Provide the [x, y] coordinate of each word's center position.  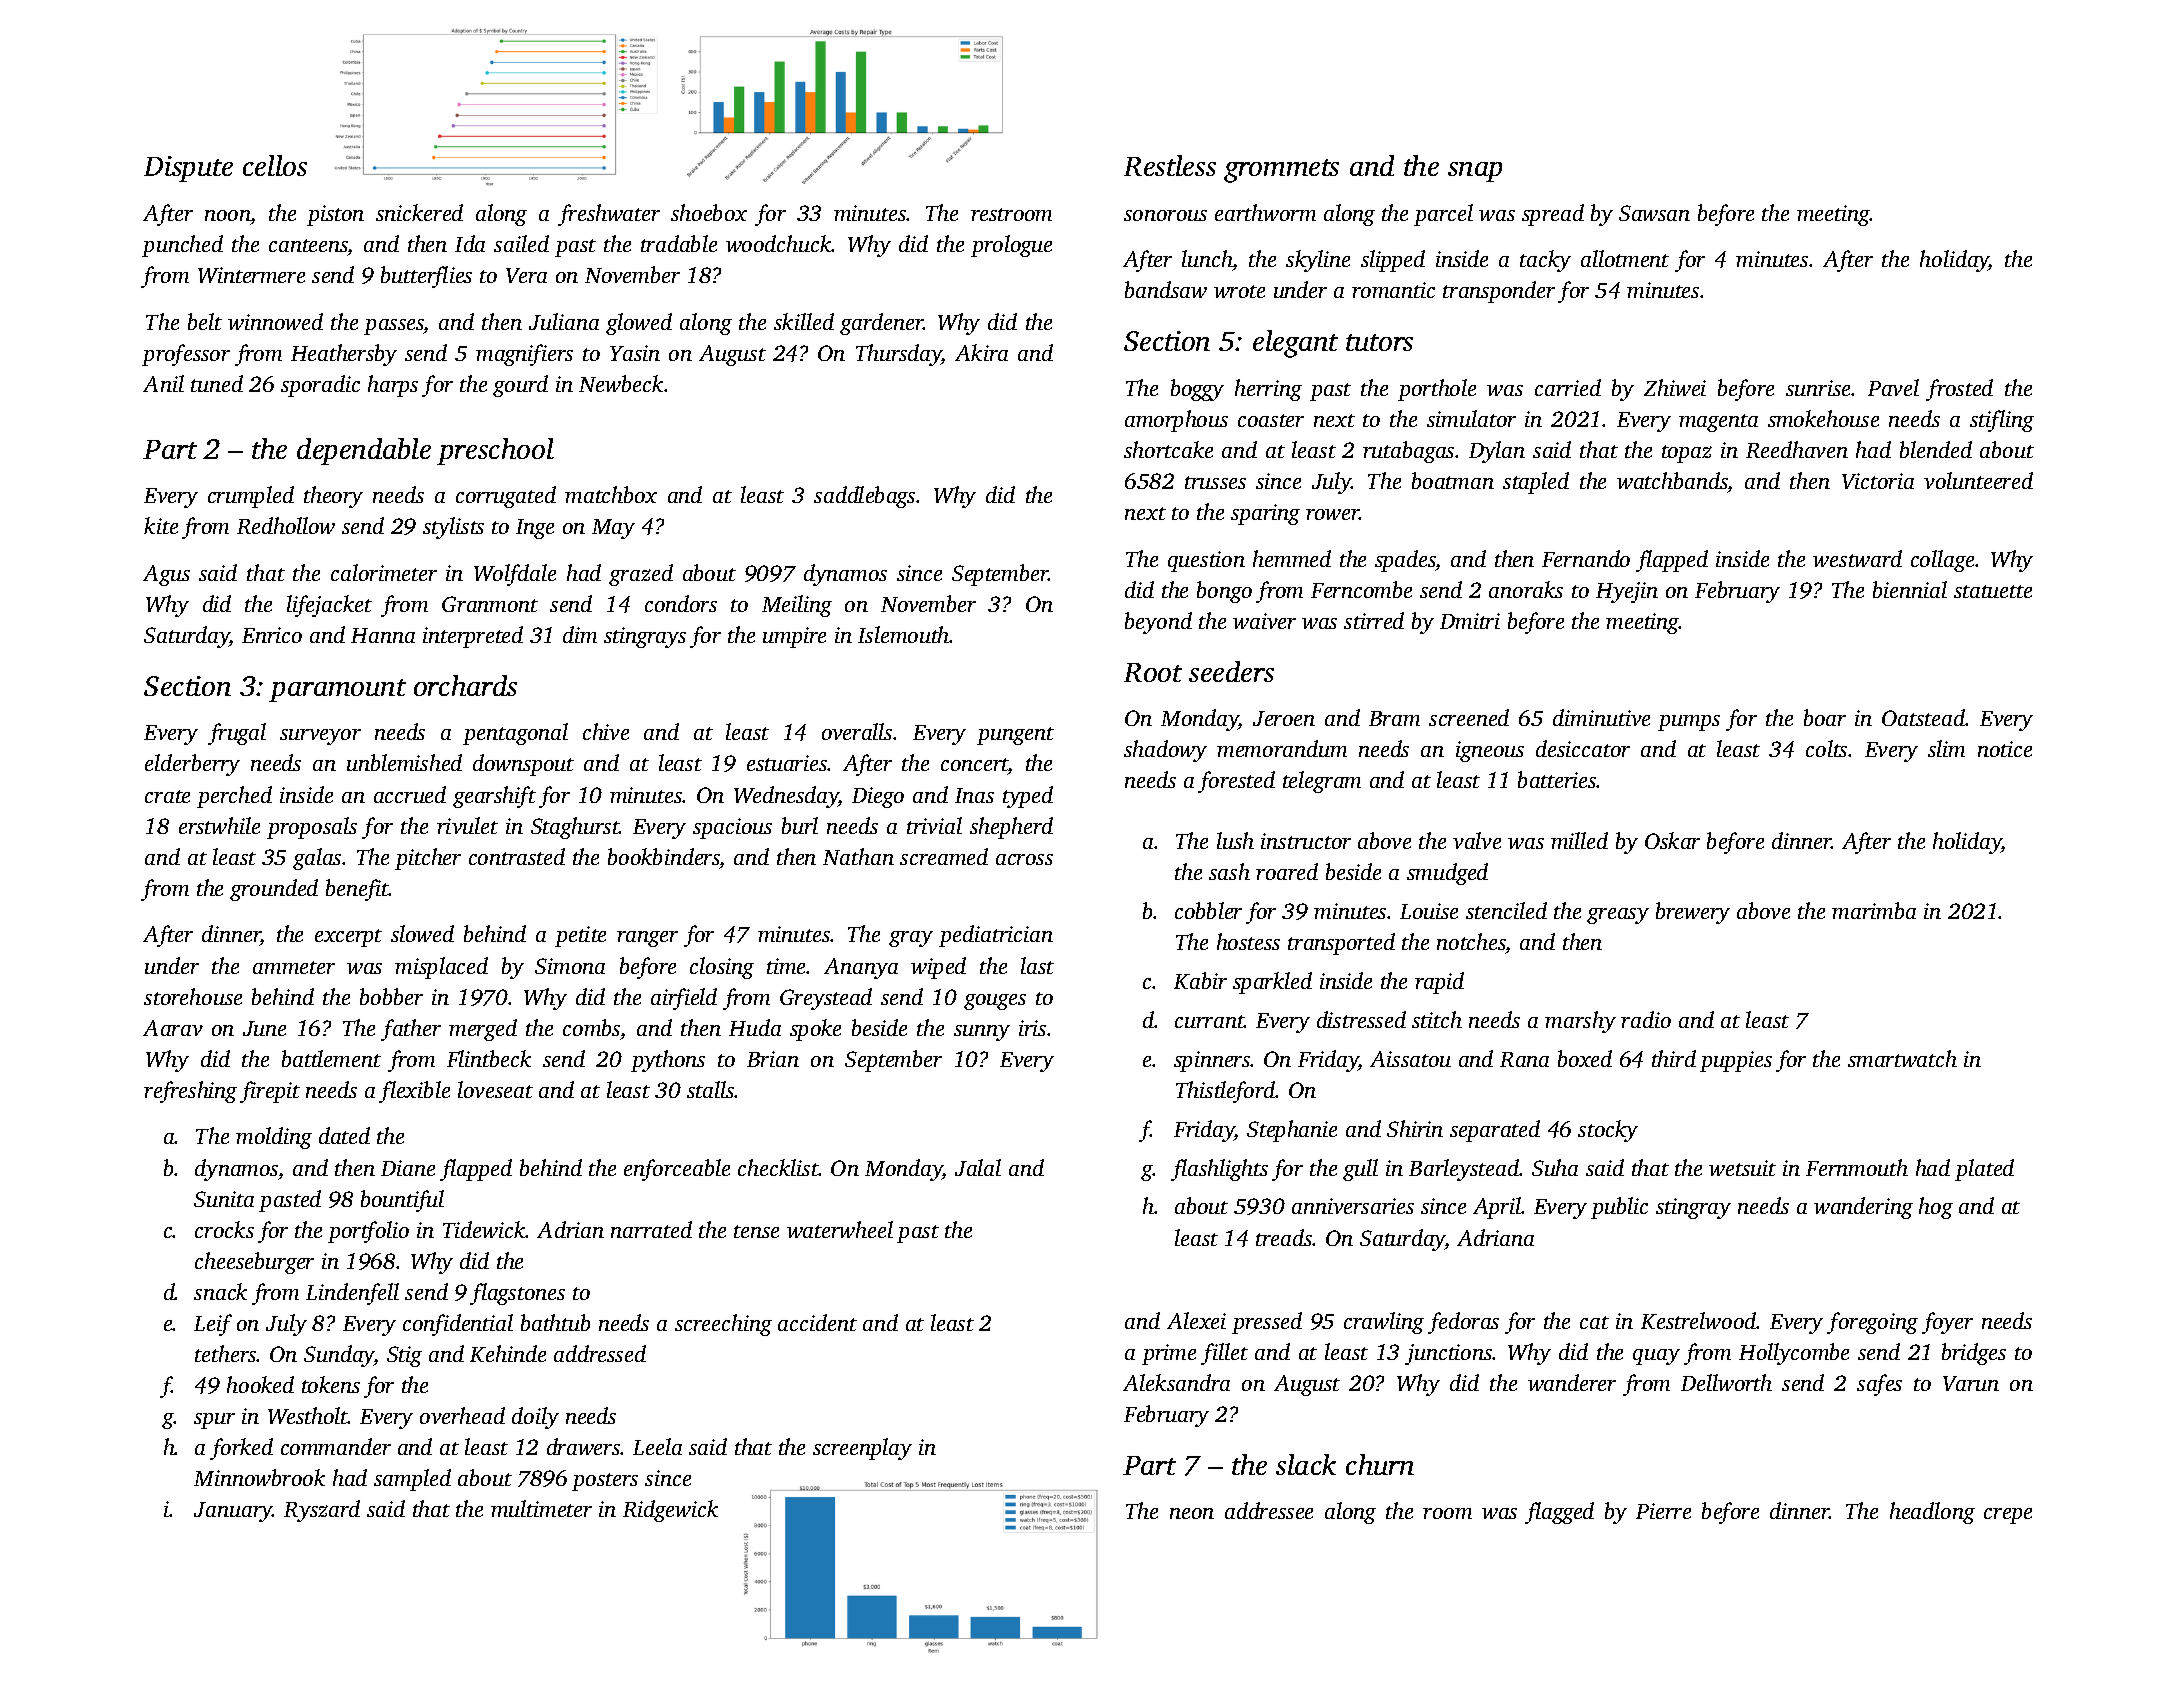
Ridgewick [670, 1511]
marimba [1874, 910]
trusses [1215, 482]
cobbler [1208, 910]
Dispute [188, 169]
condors [681, 603]
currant [1210, 1021]
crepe [2008, 1516]
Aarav [173, 1028]
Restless [1170, 165]
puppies [1736, 1061]
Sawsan [1654, 213]
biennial [1910, 589]
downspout [523, 765]
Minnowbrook [259, 1477]
